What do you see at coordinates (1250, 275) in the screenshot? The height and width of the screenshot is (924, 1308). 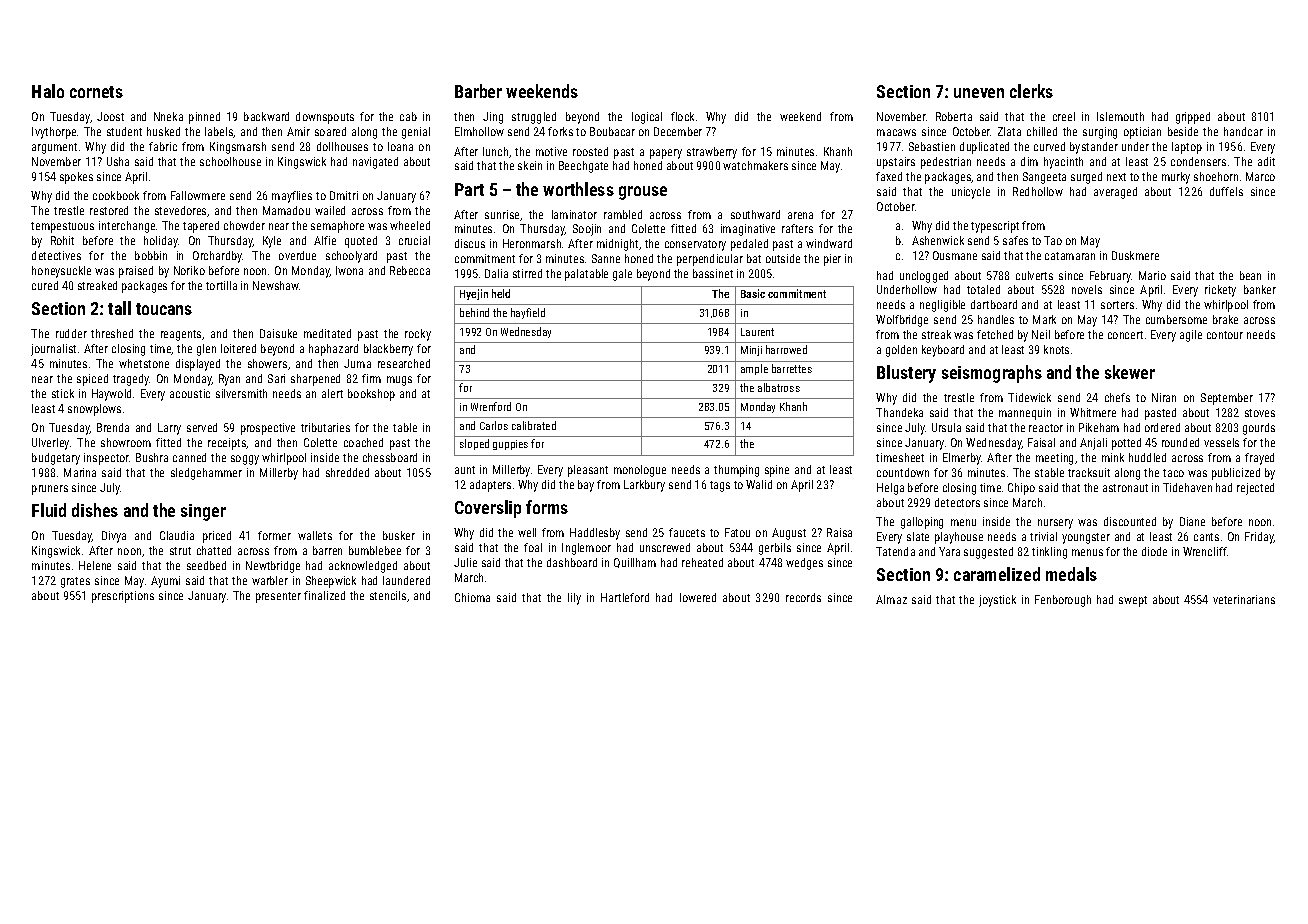 I see `bean` at bounding box center [1250, 275].
